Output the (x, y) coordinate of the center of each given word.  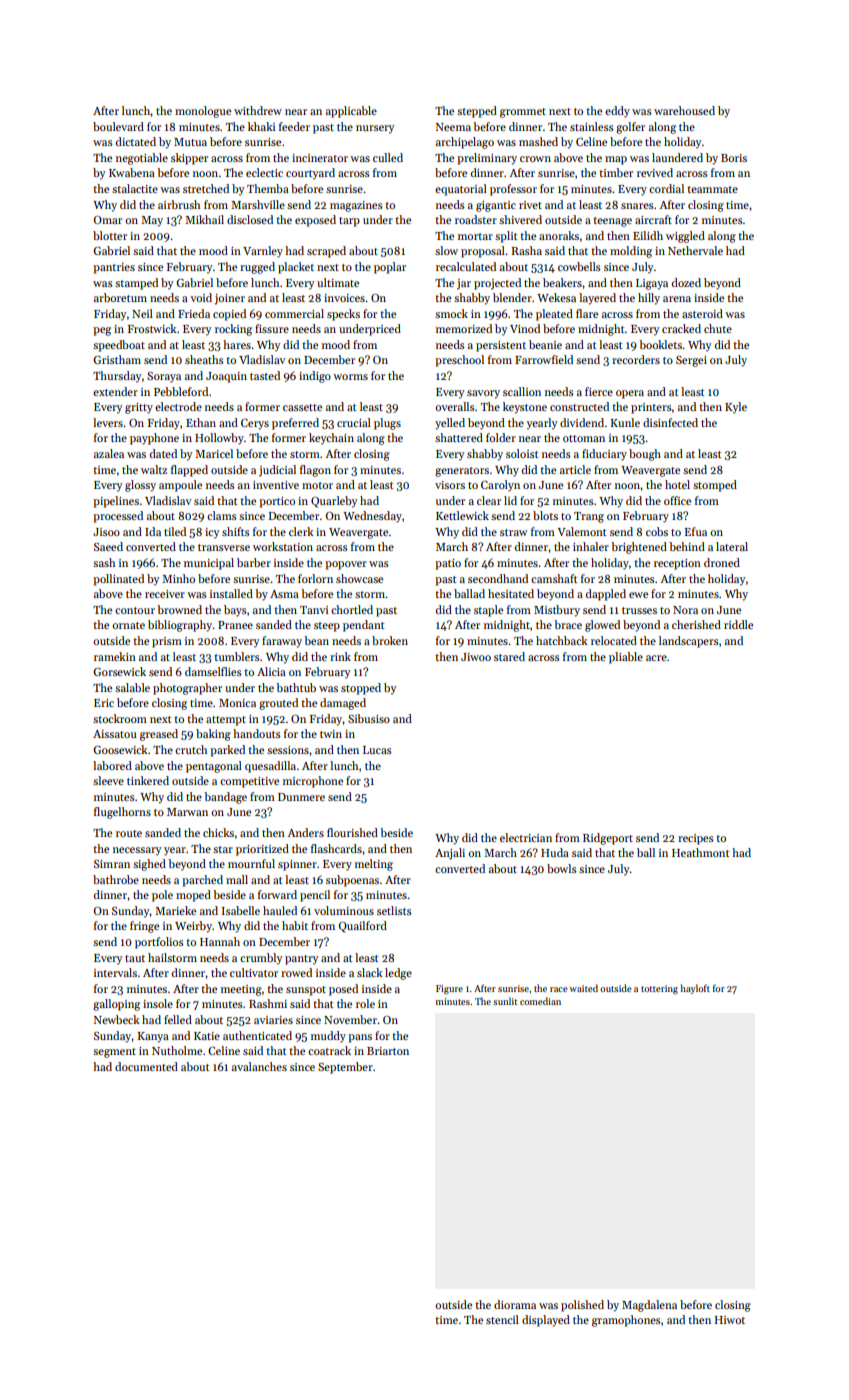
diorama (515, 1304)
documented (146, 1066)
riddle (738, 624)
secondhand (498, 578)
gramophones (626, 1321)
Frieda (194, 313)
